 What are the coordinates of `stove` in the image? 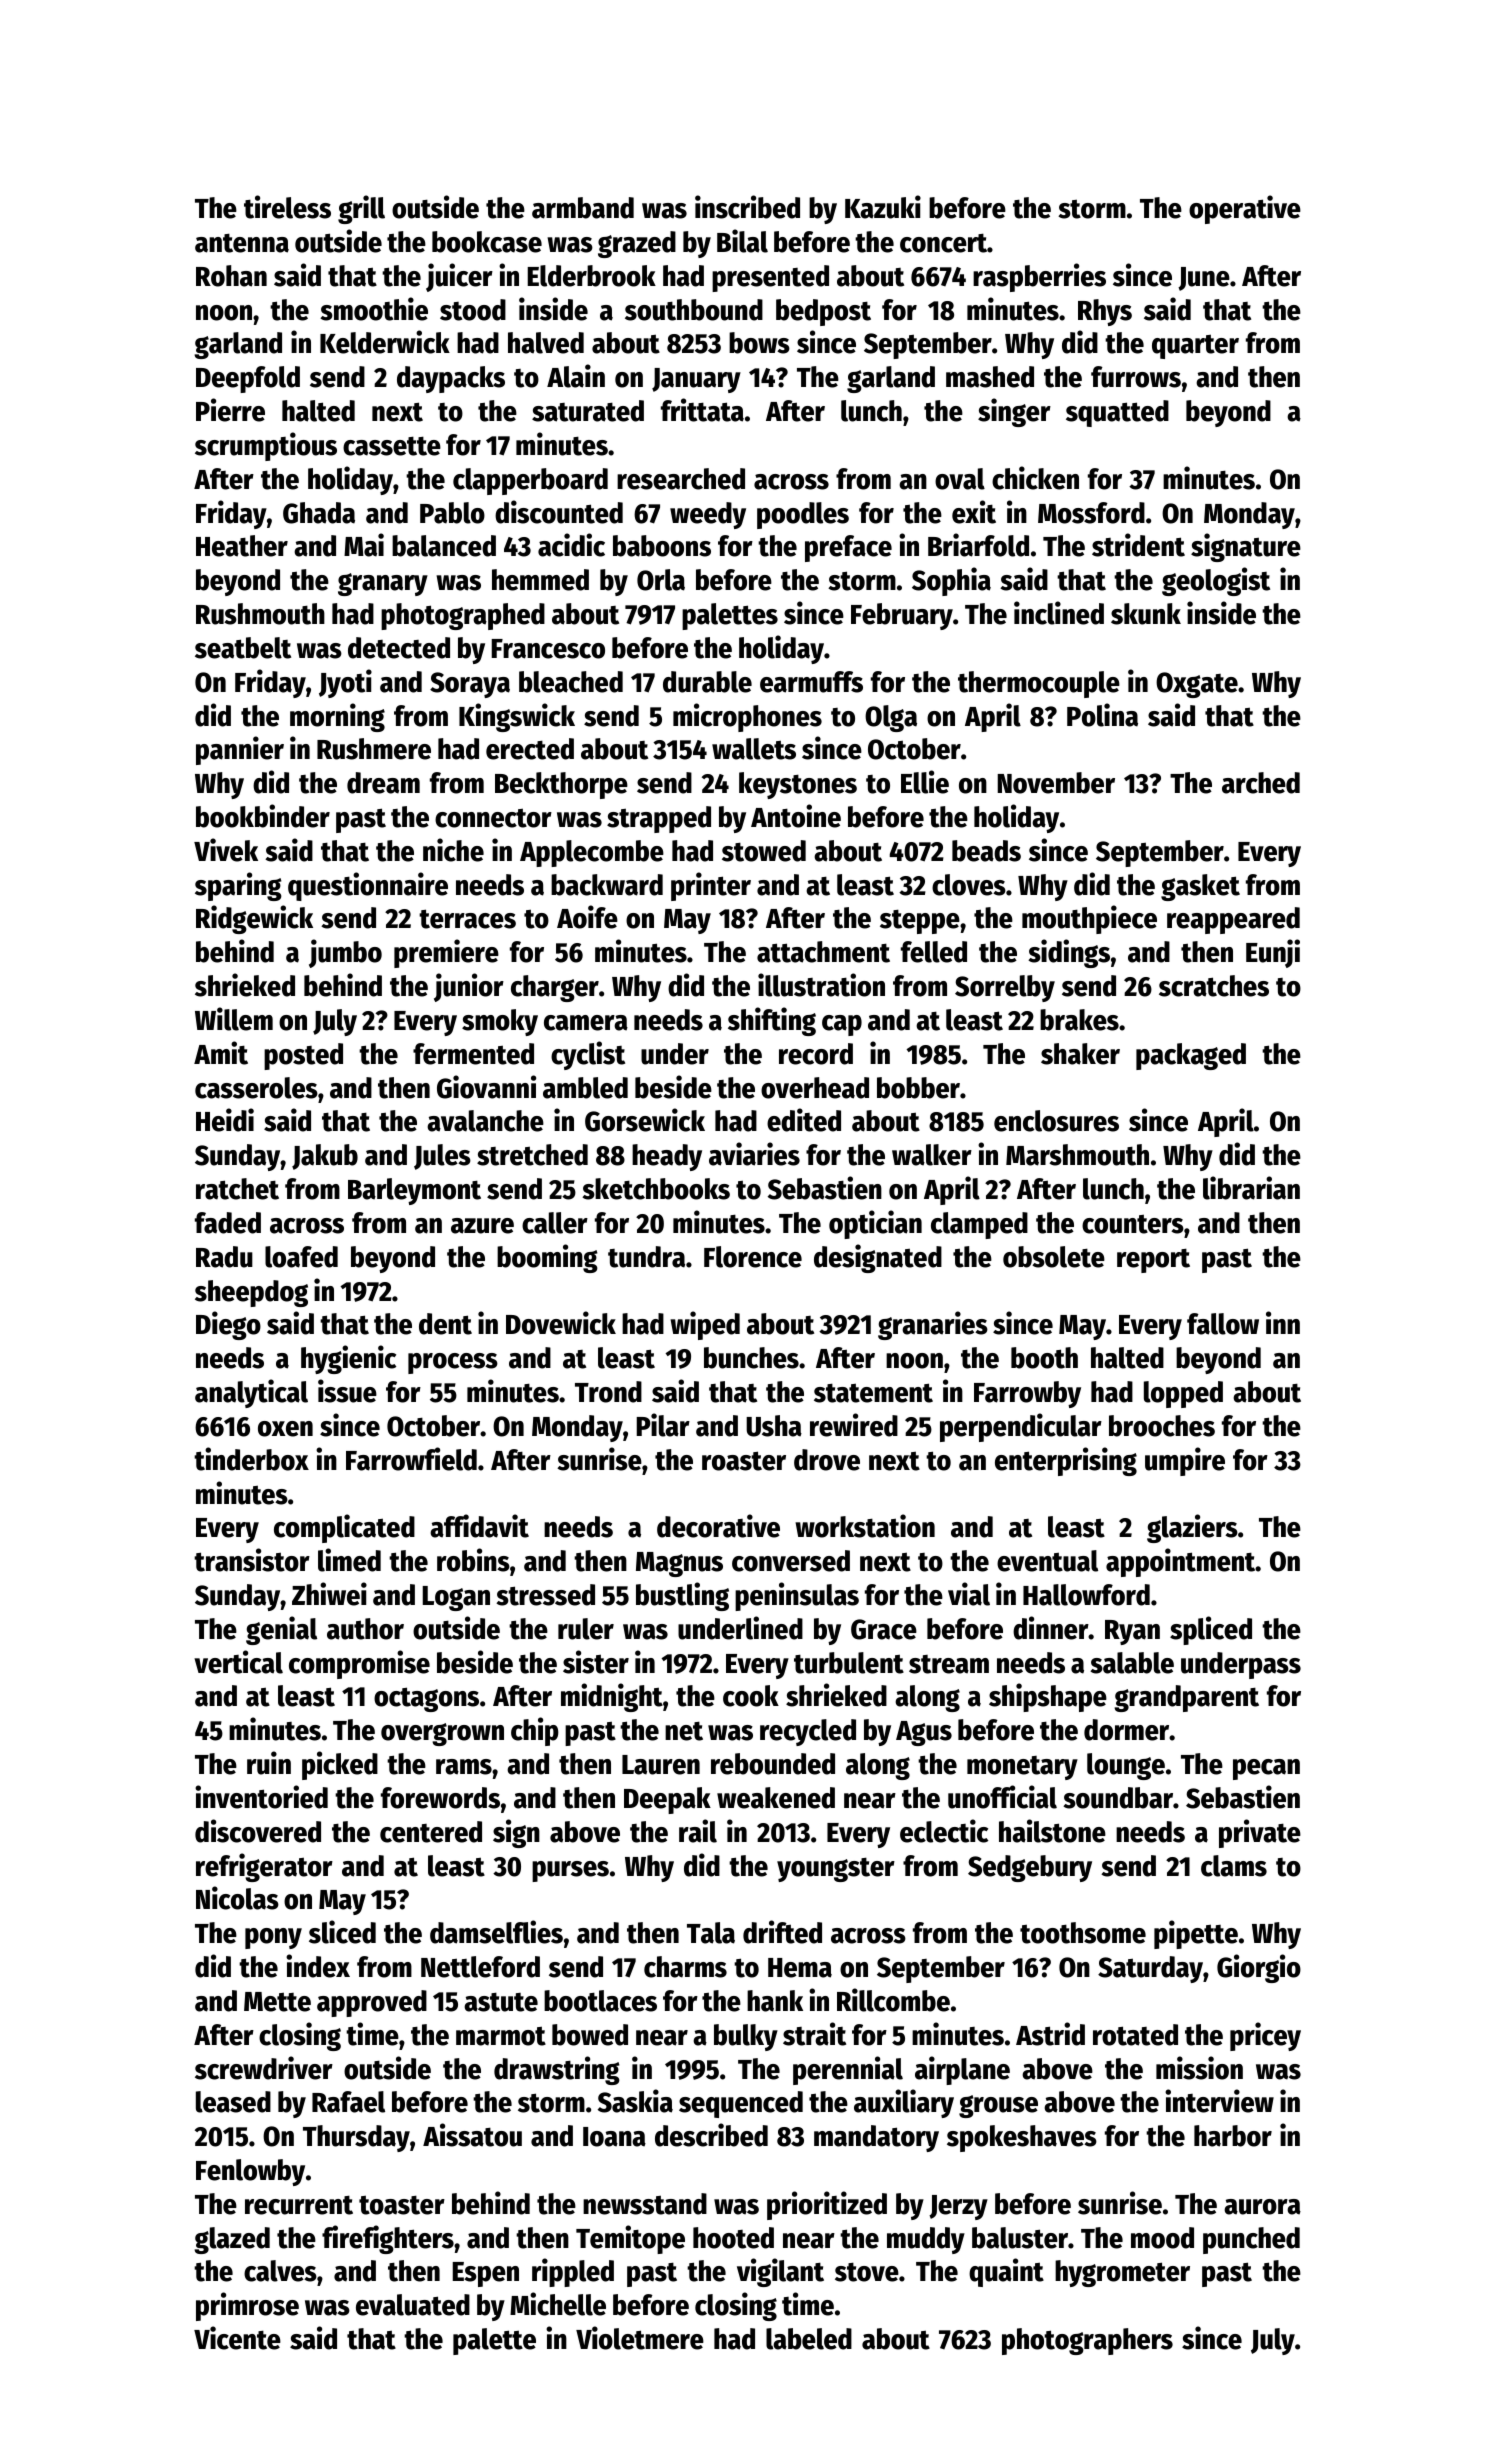 It's located at (867, 2272).
